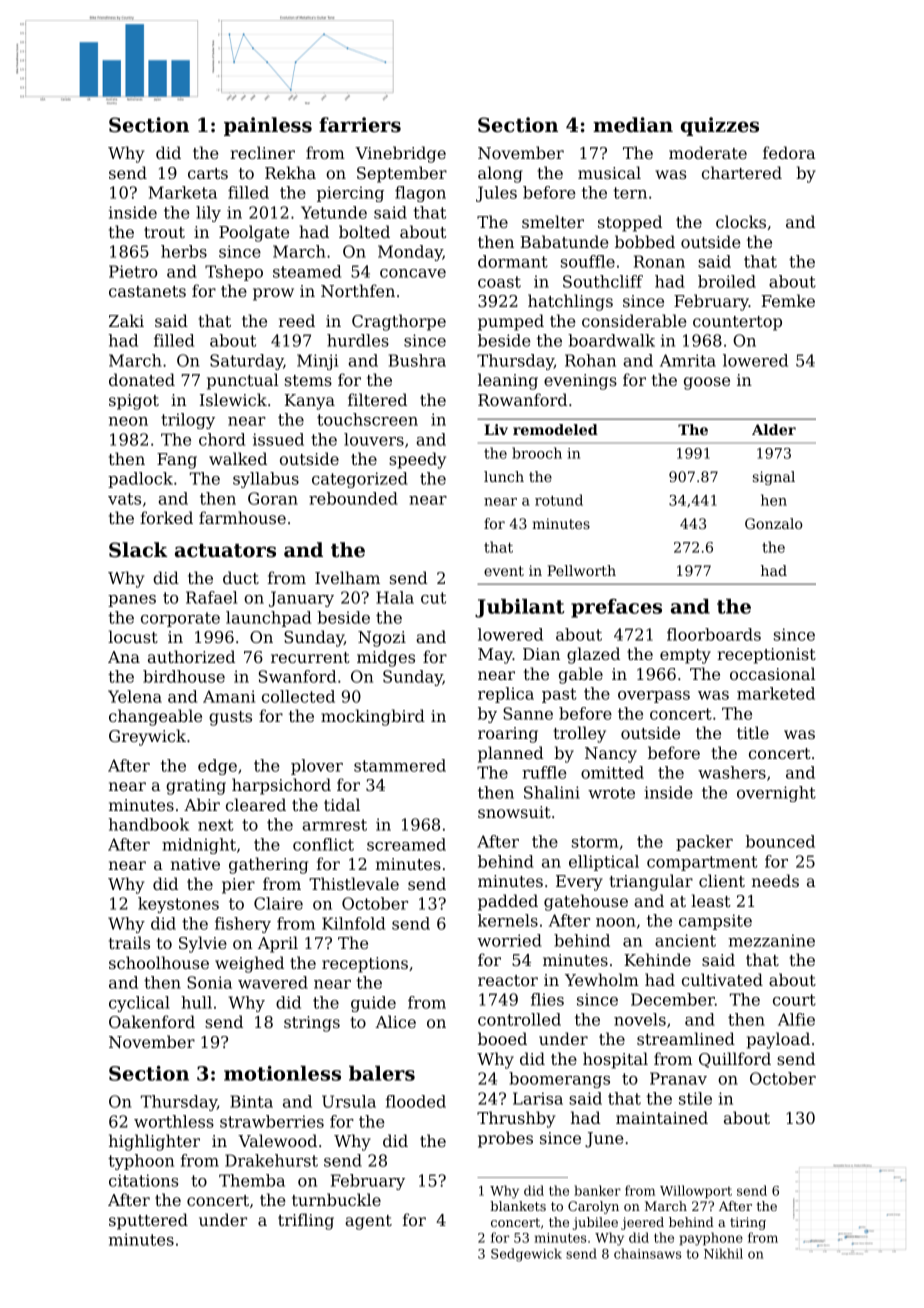  Describe the element at coordinates (720, 126) in the screenshot. I see `quizzes` at that location.
